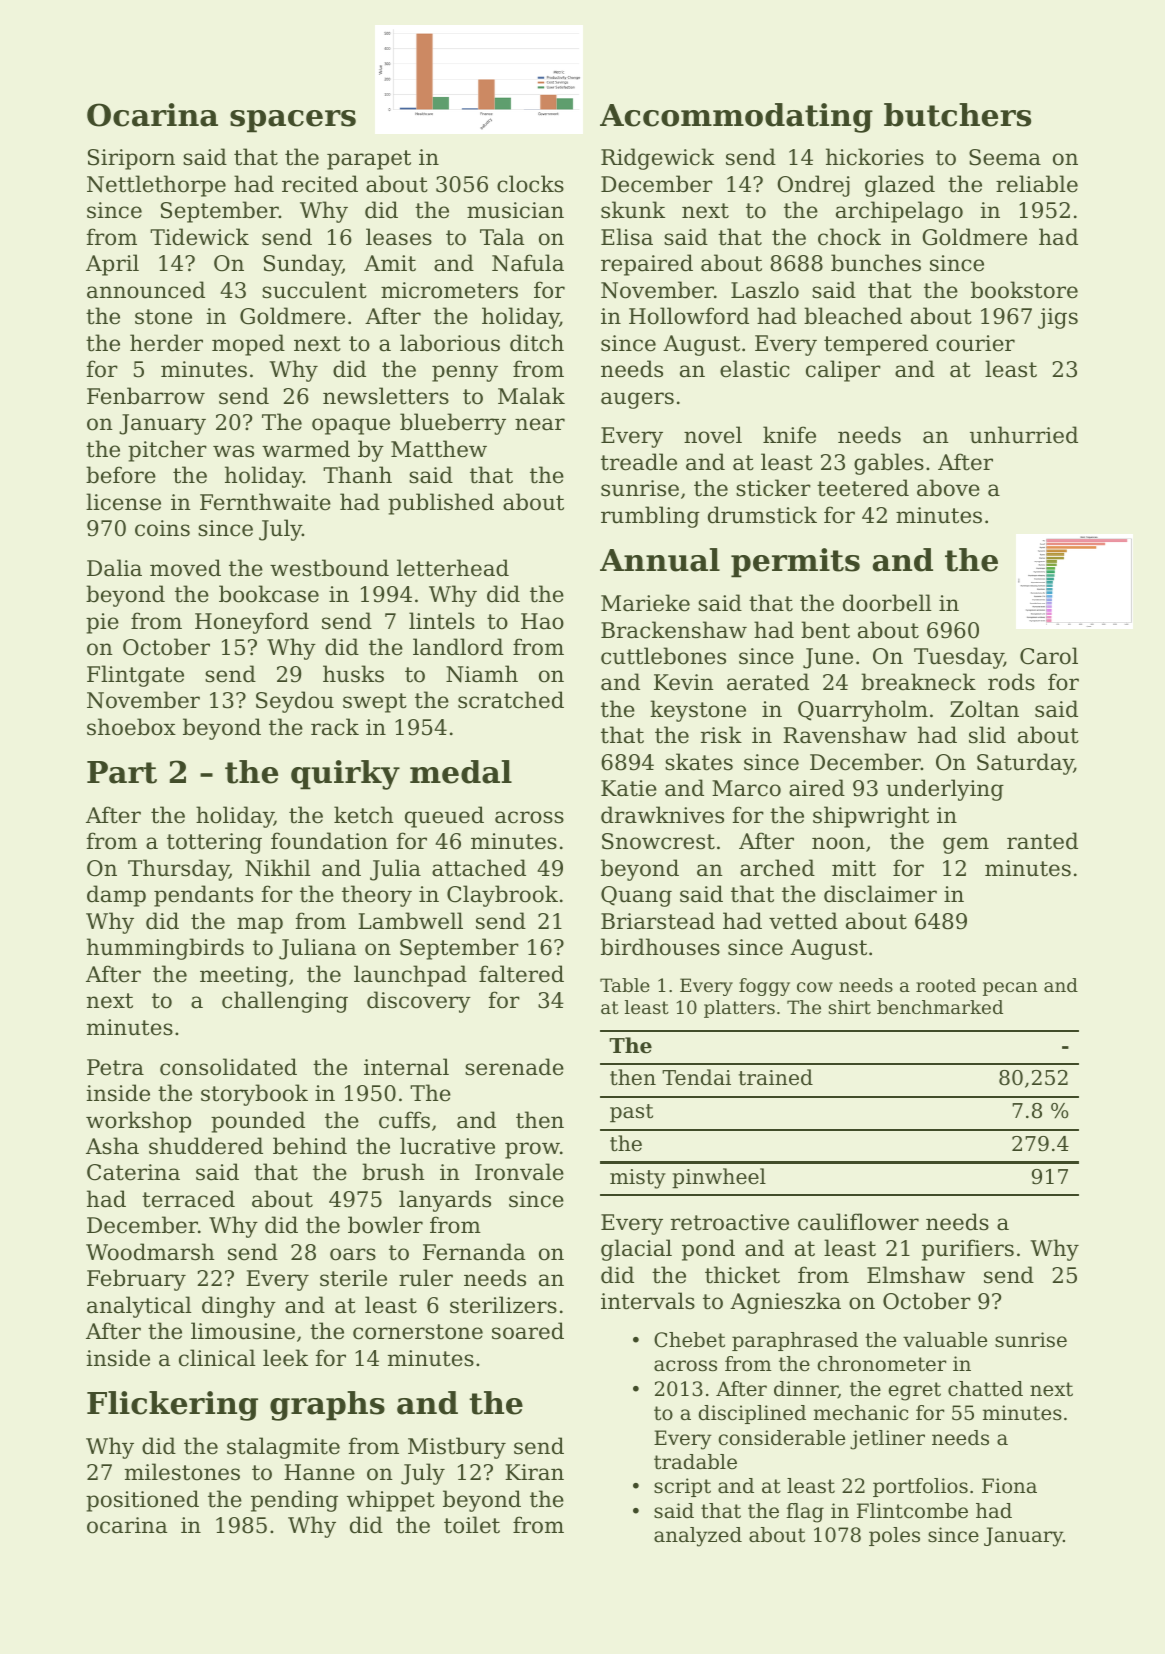 The height and width of the screenshot is (1654, 1165). I want to click on spacers, so click(293, 121).
